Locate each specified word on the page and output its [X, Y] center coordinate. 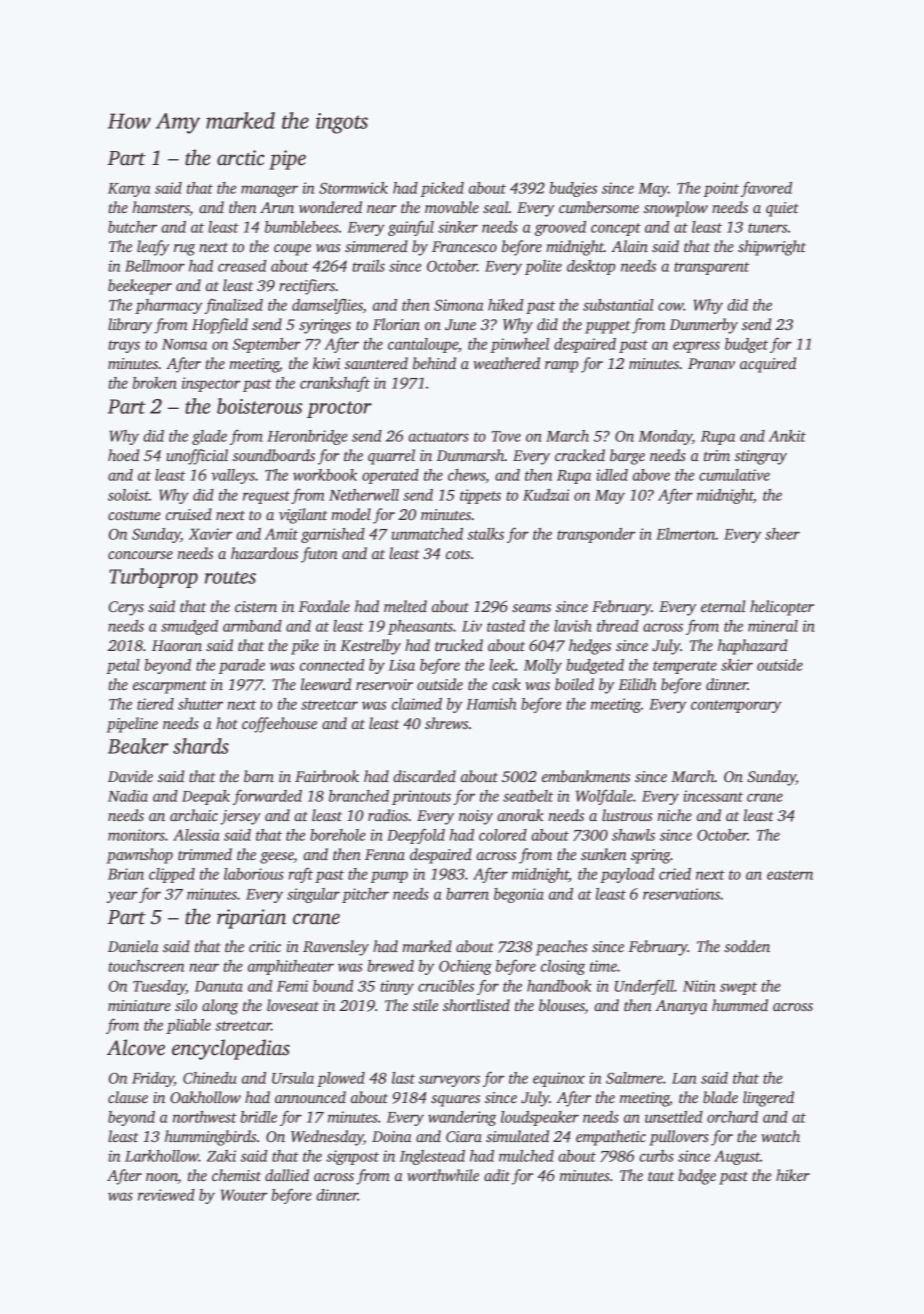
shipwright [772, 248]
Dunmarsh [470, 455]
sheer [782, 534]
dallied [287, 1175]
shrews [446, 723]
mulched [526, 1156]
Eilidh [637, 684]
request [266, 497]
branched [359, 796]
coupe [292, 250]
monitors [136, 835]
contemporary [736, 706]
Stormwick [353, 188]
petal [123, 666]
